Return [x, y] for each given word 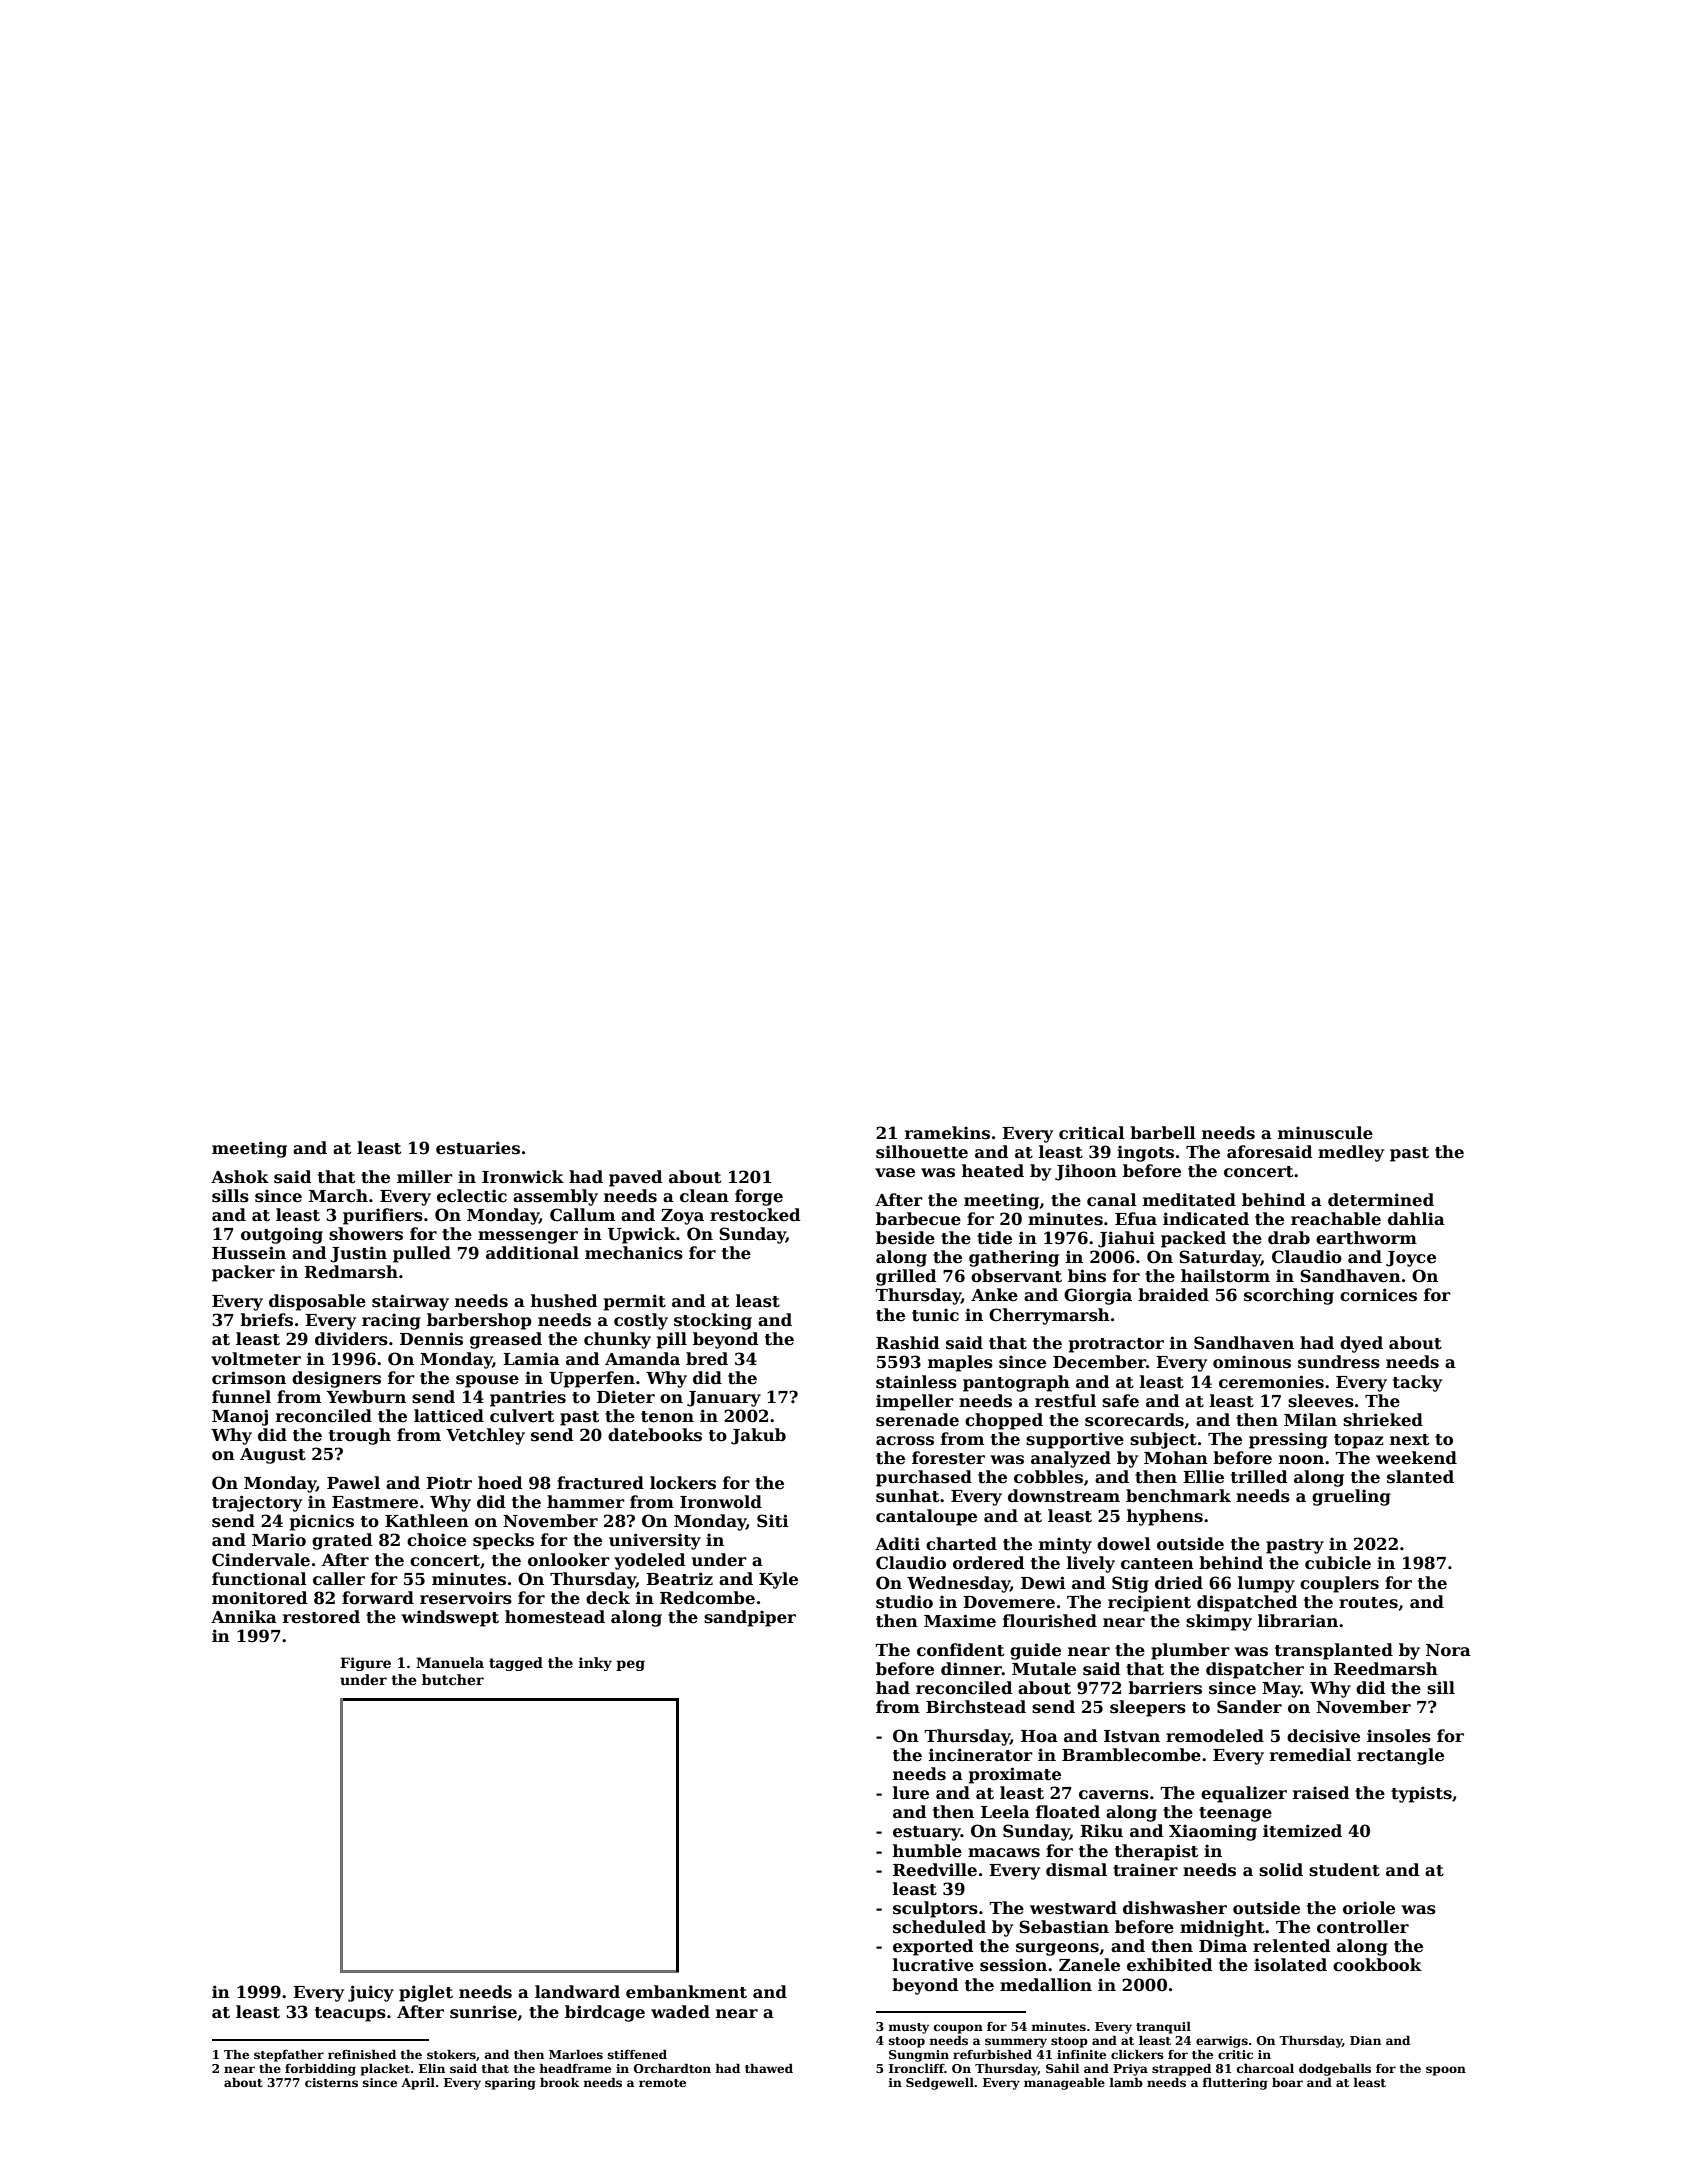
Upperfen [592, 1379]
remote [662, 2083]
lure [911, 1793]
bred [707, 1359]
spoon [1446, 2071]
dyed [1361, 1344]
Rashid [908, 1343]
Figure [365, 1664]
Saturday [1220, 1258]
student [1344, 1870]
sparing [510, 2084]
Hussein [249, 1253]
